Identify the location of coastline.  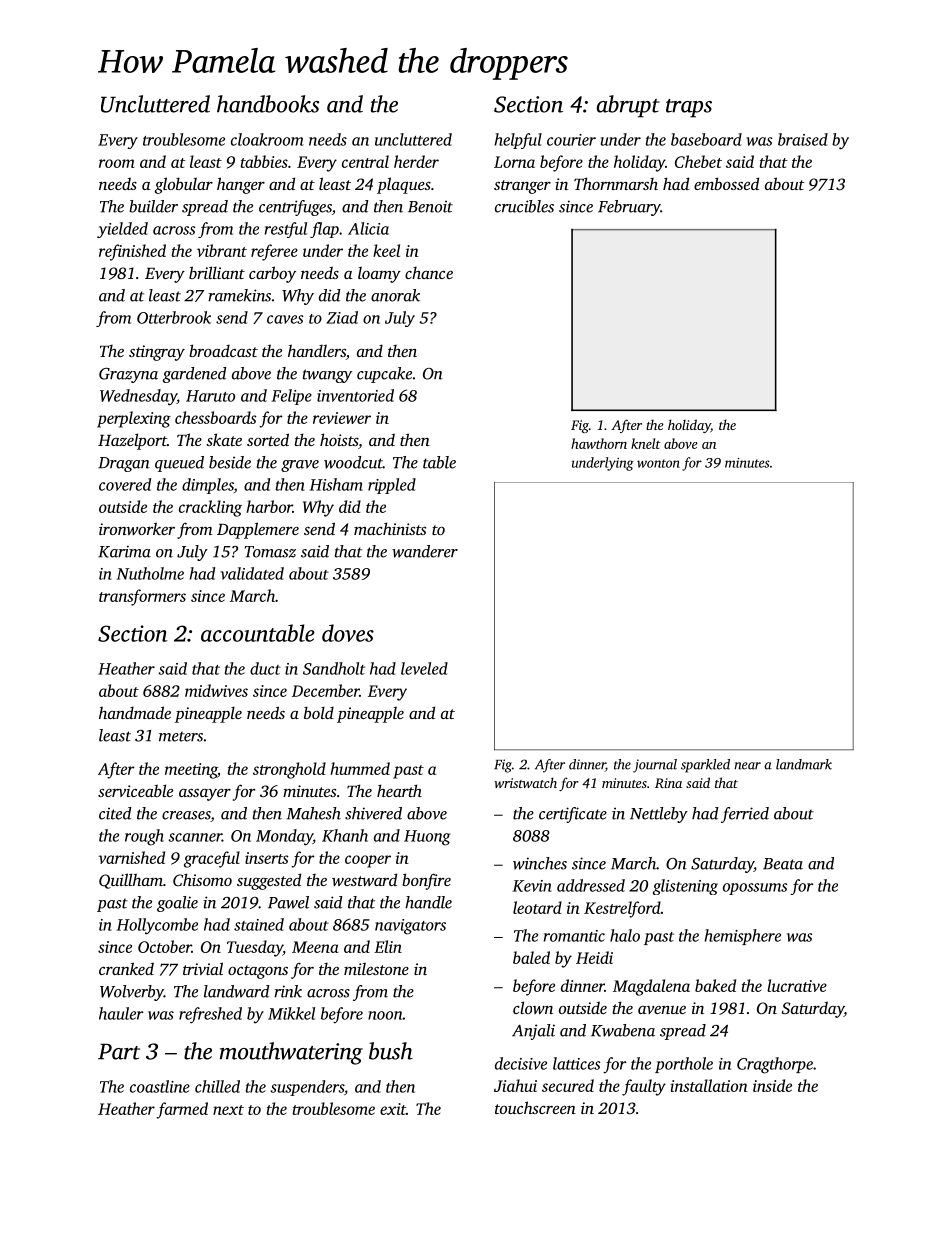
(160, 1086).
